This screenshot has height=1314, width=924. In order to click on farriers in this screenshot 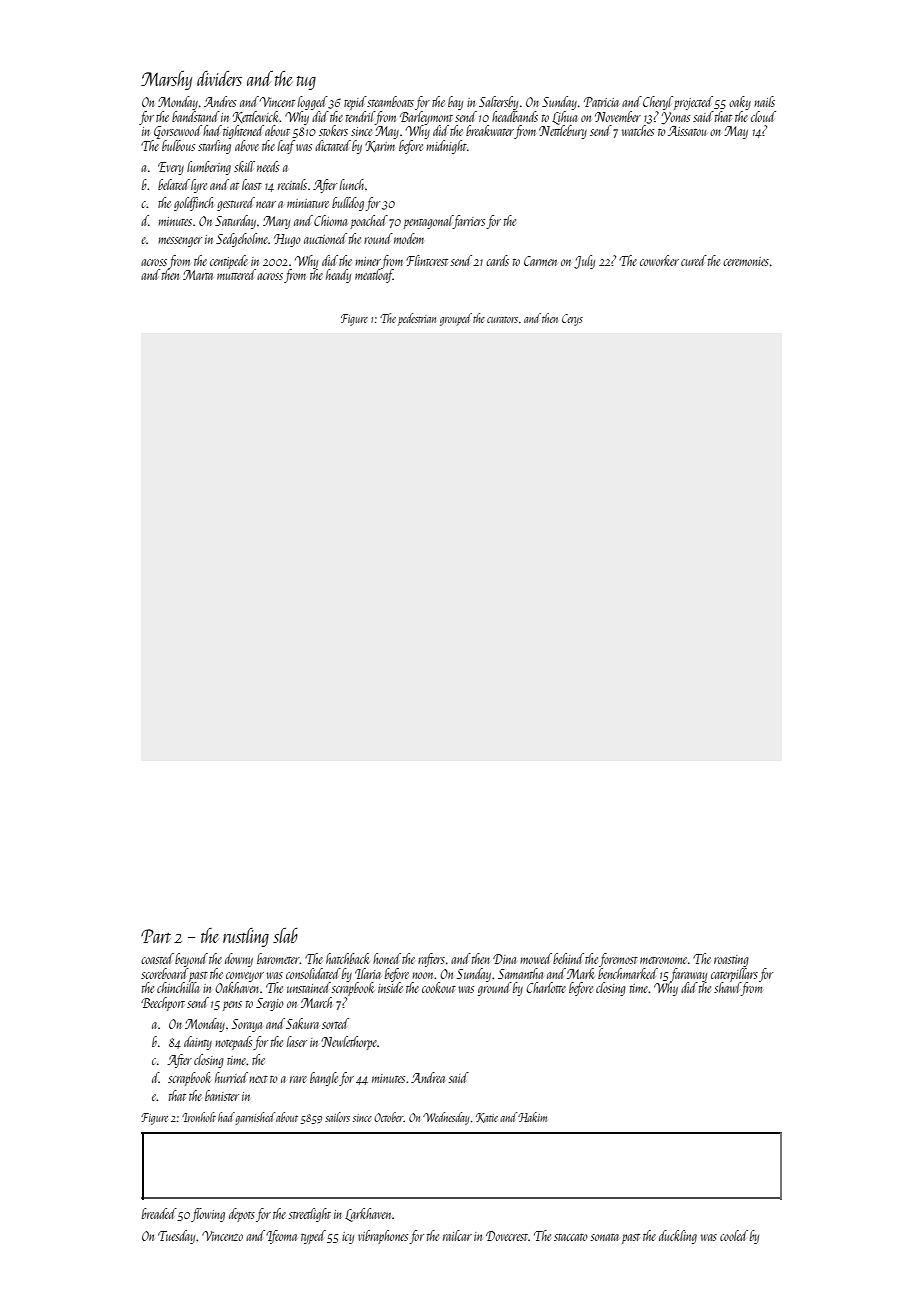, I will do `click(469, 222)`.
